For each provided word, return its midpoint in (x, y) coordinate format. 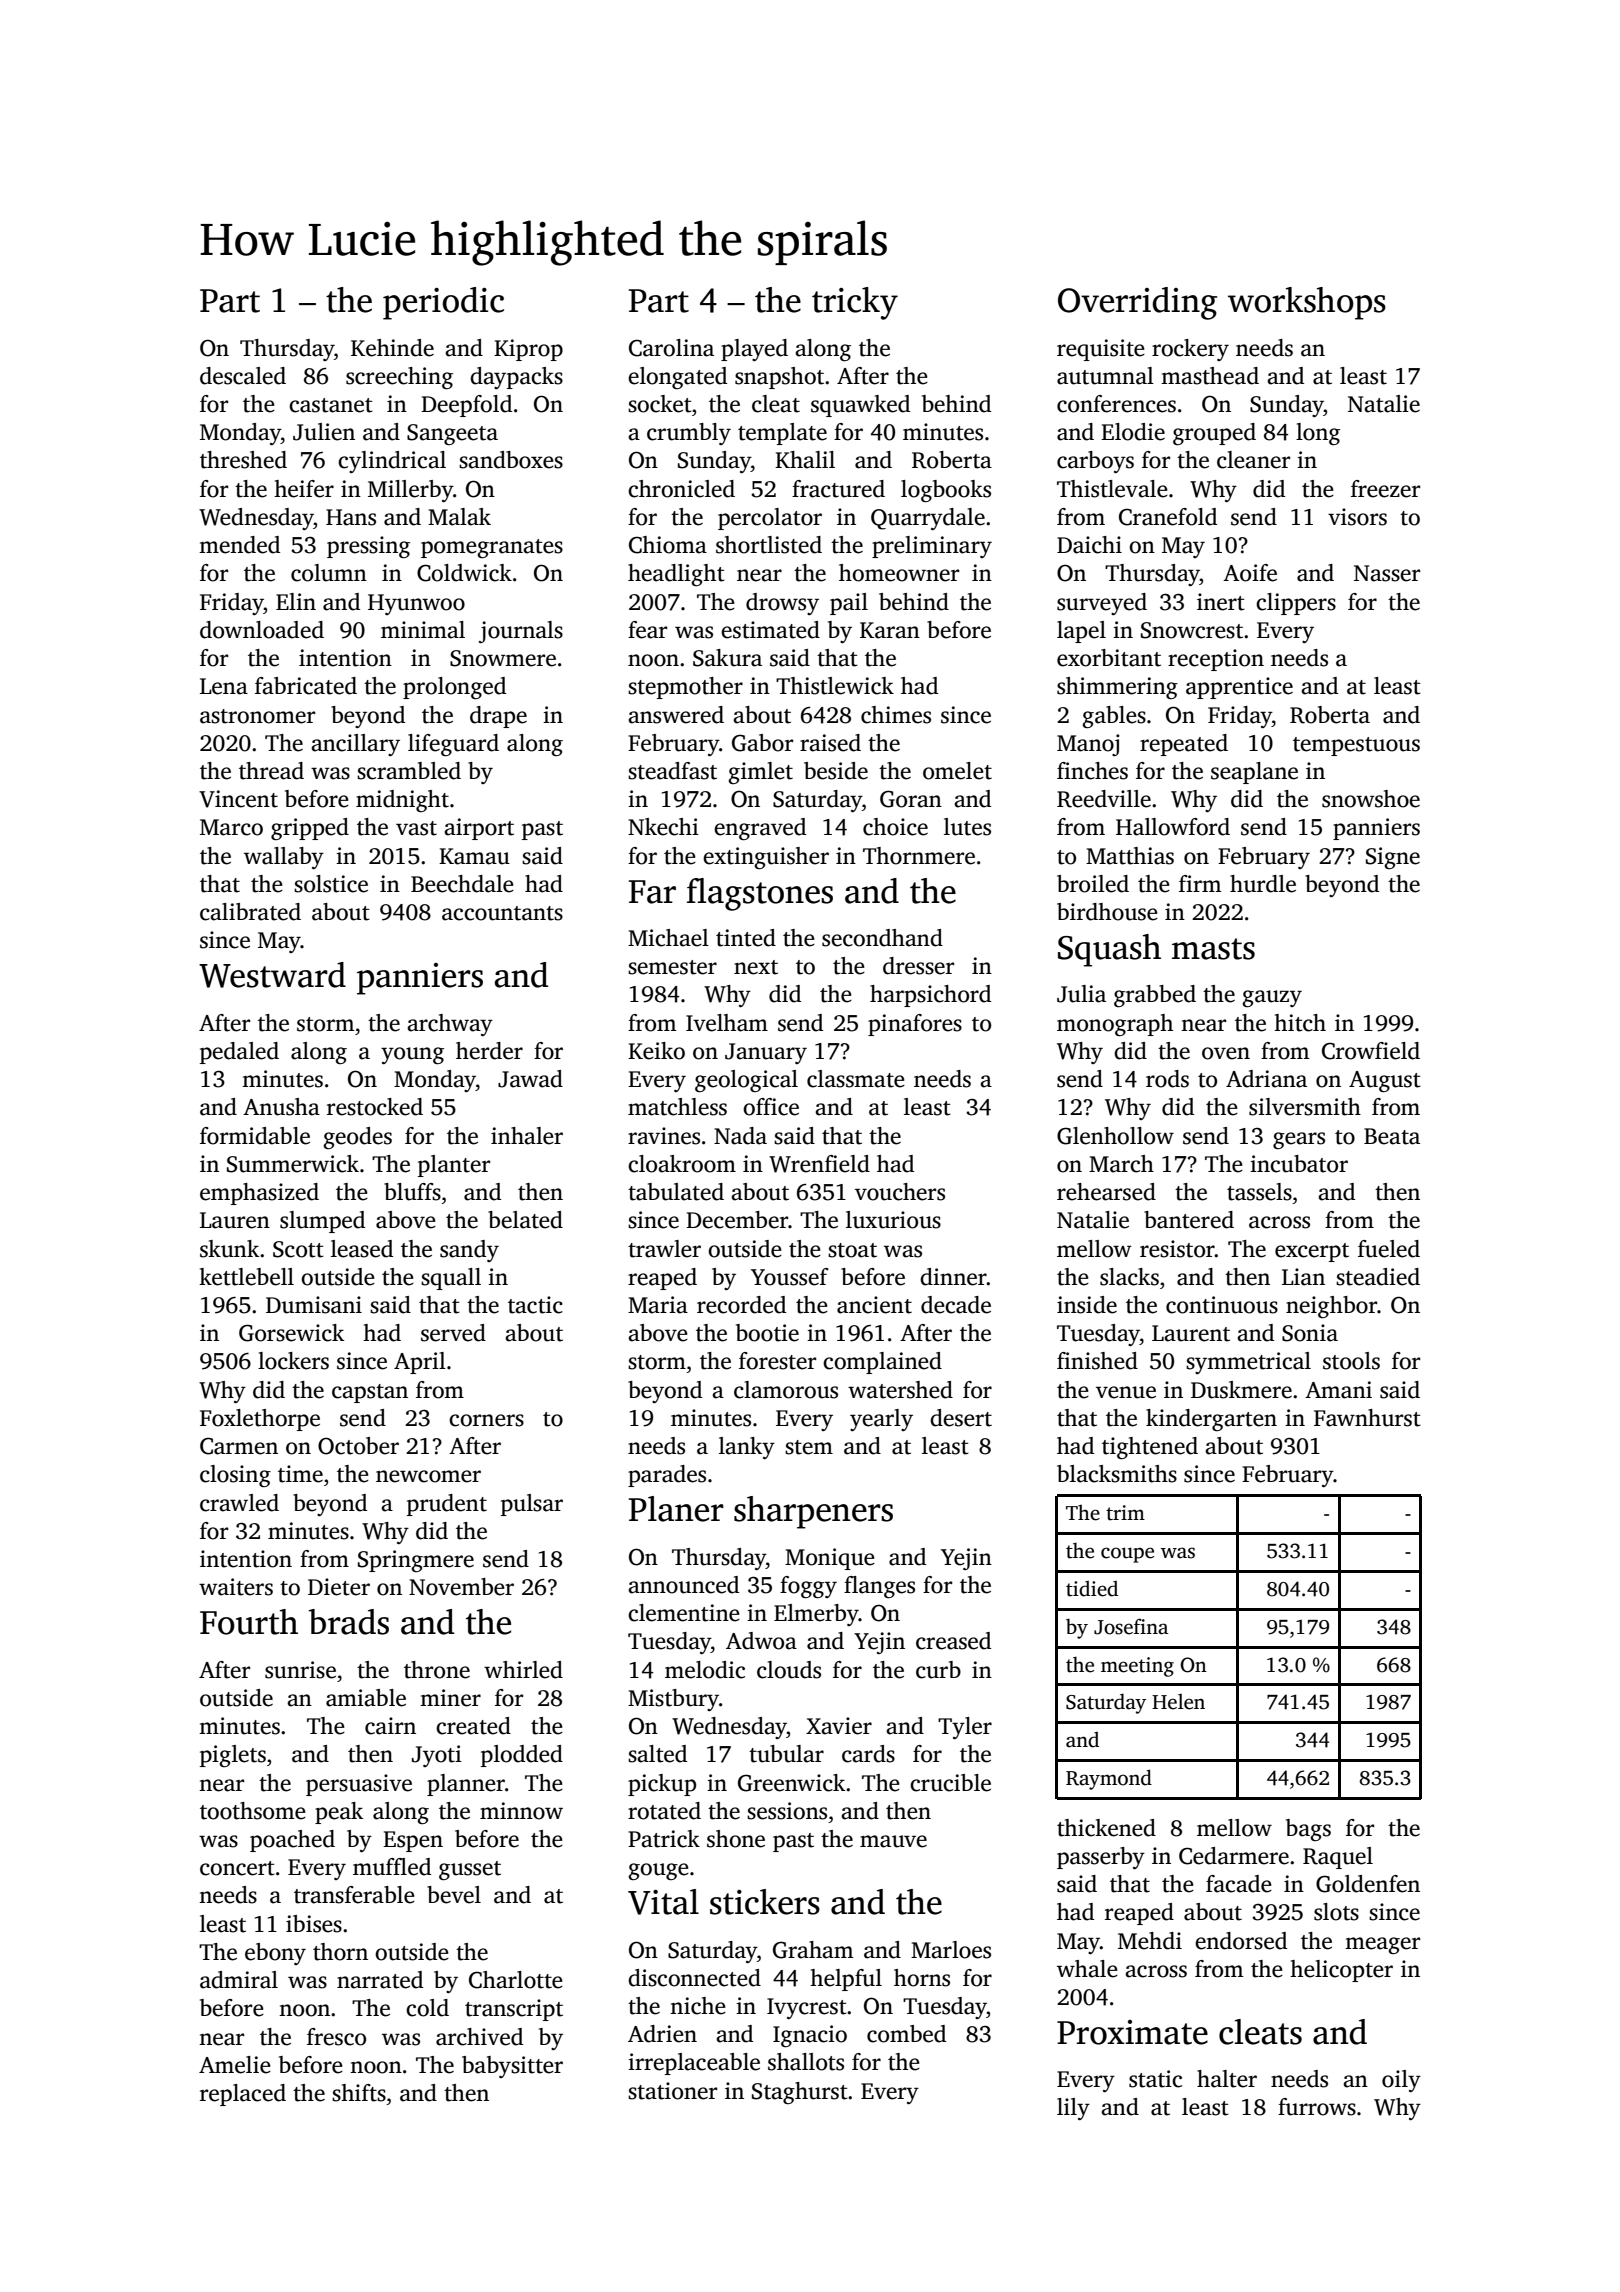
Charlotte (516, 1980)
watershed (900, 1390)
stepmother (685, 688)
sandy (469, 1251)
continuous (1222, 1305)
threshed (243, 460)
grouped (1214, 434)
